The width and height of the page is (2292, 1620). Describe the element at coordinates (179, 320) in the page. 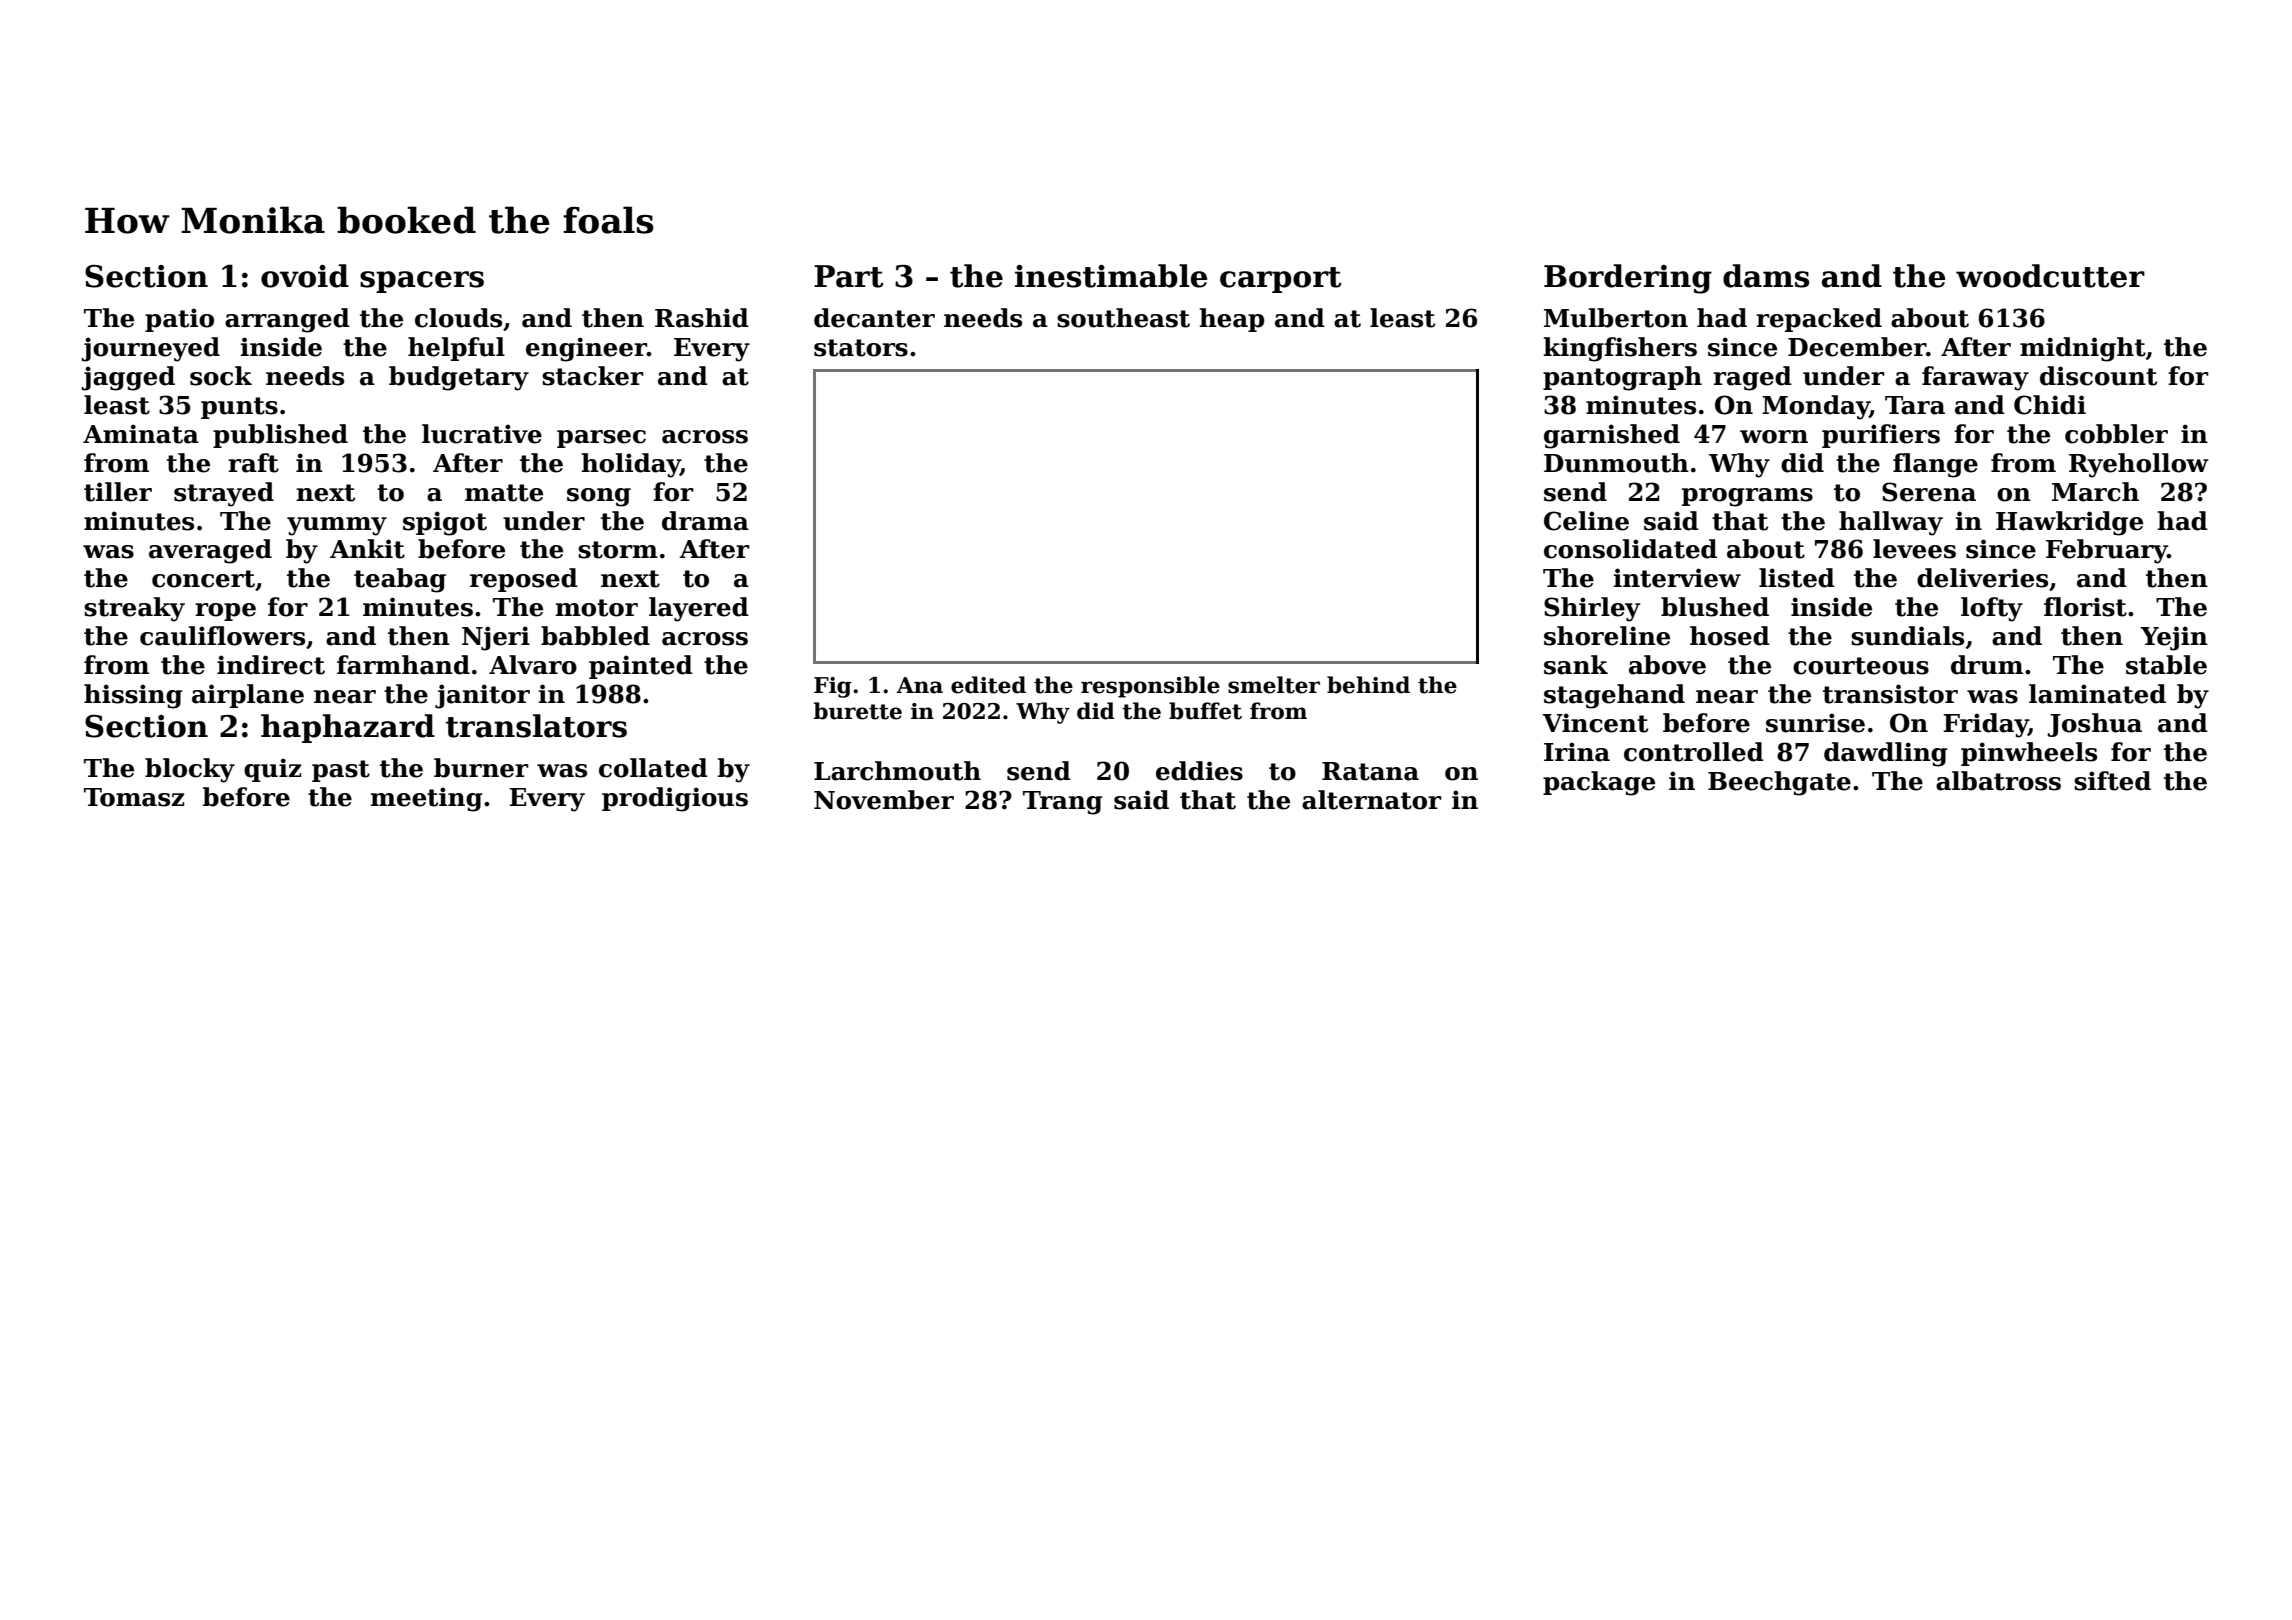

I see `patio` at that location.
